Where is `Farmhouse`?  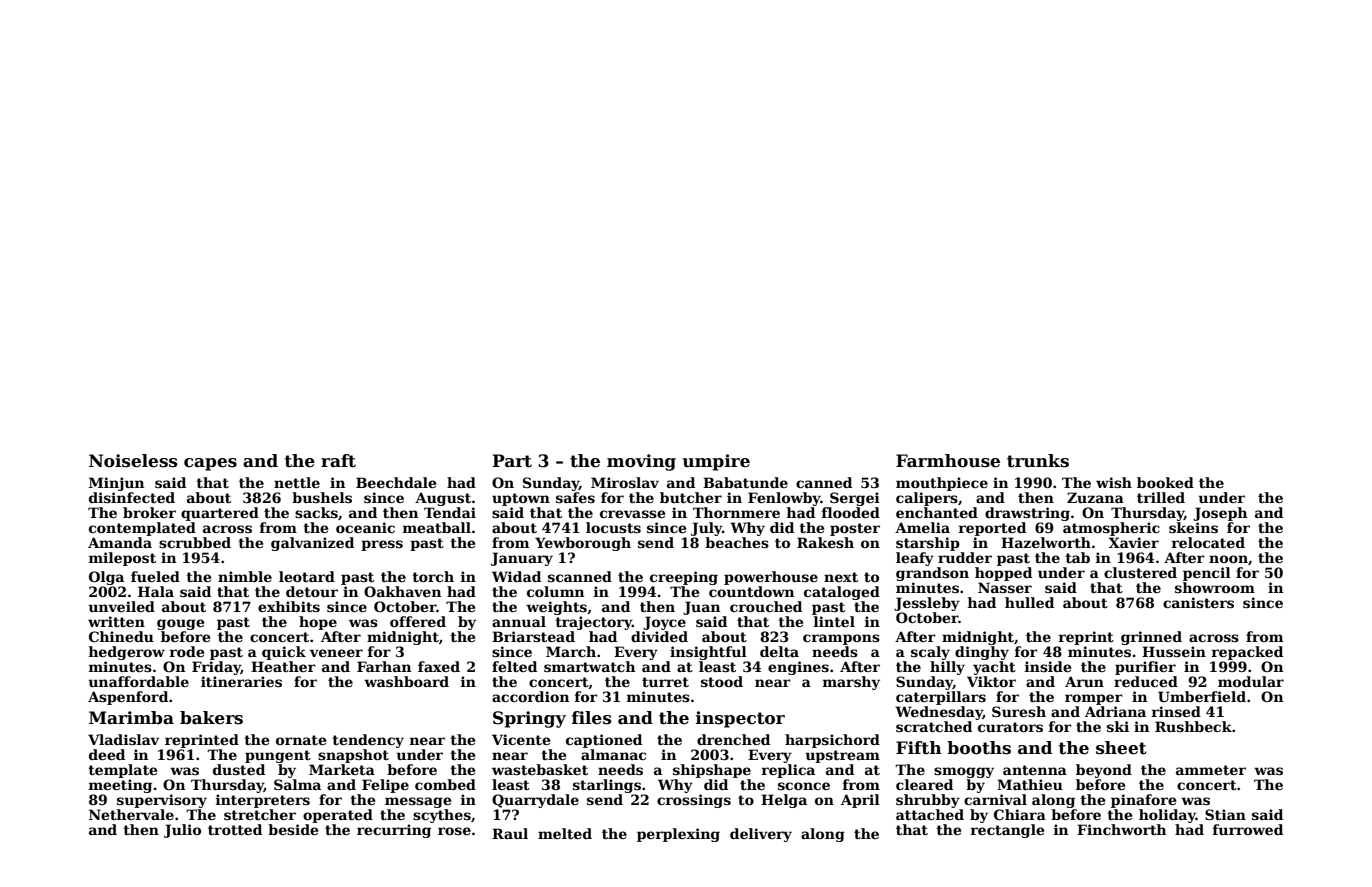
Farmhouse is located at coordinates (948, 461).
